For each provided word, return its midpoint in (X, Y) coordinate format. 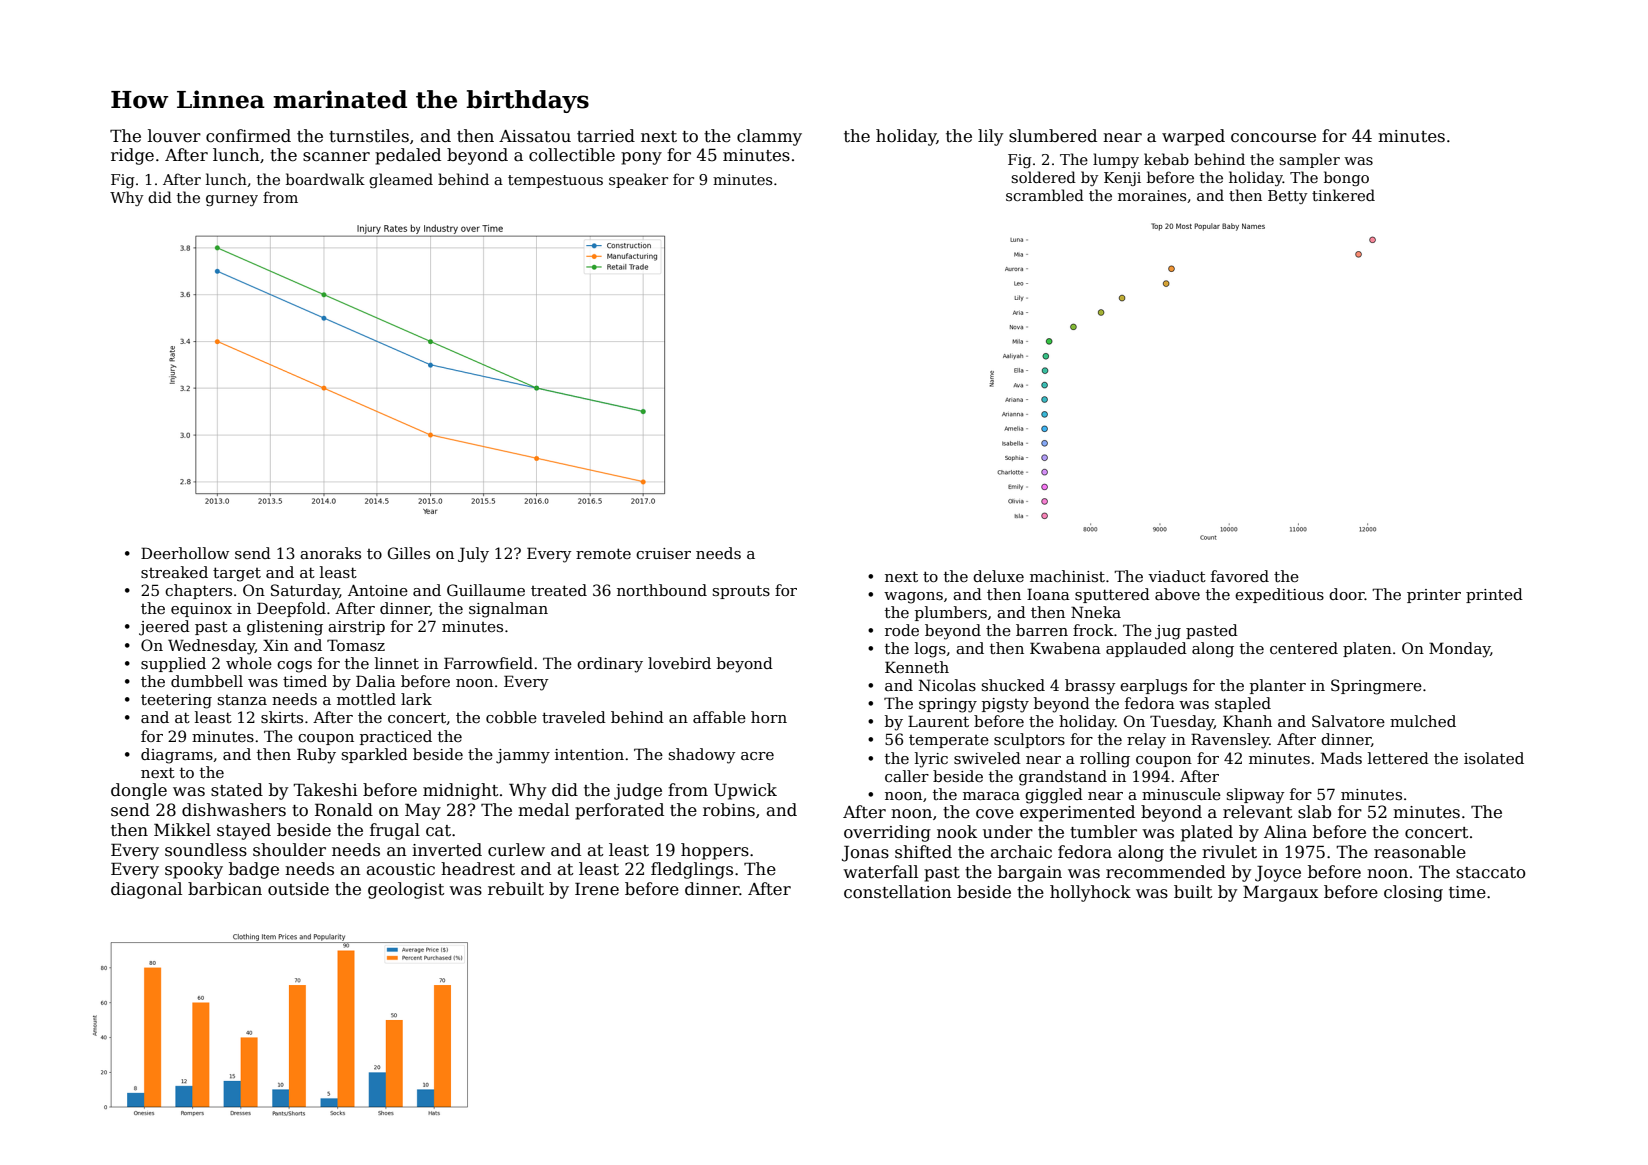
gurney (232, 200)
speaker (638, 180)
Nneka (1096, 612)
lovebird (679, 663)
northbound (662, 590)
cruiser (663, 553)
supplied (173, 664)
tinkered (1343, 195)
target (237, 574)
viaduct (1177, 576)
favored (1240, 576)
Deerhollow (185, 553)
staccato (1491, 873)
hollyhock (1090, 893)
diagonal (146, 890)
